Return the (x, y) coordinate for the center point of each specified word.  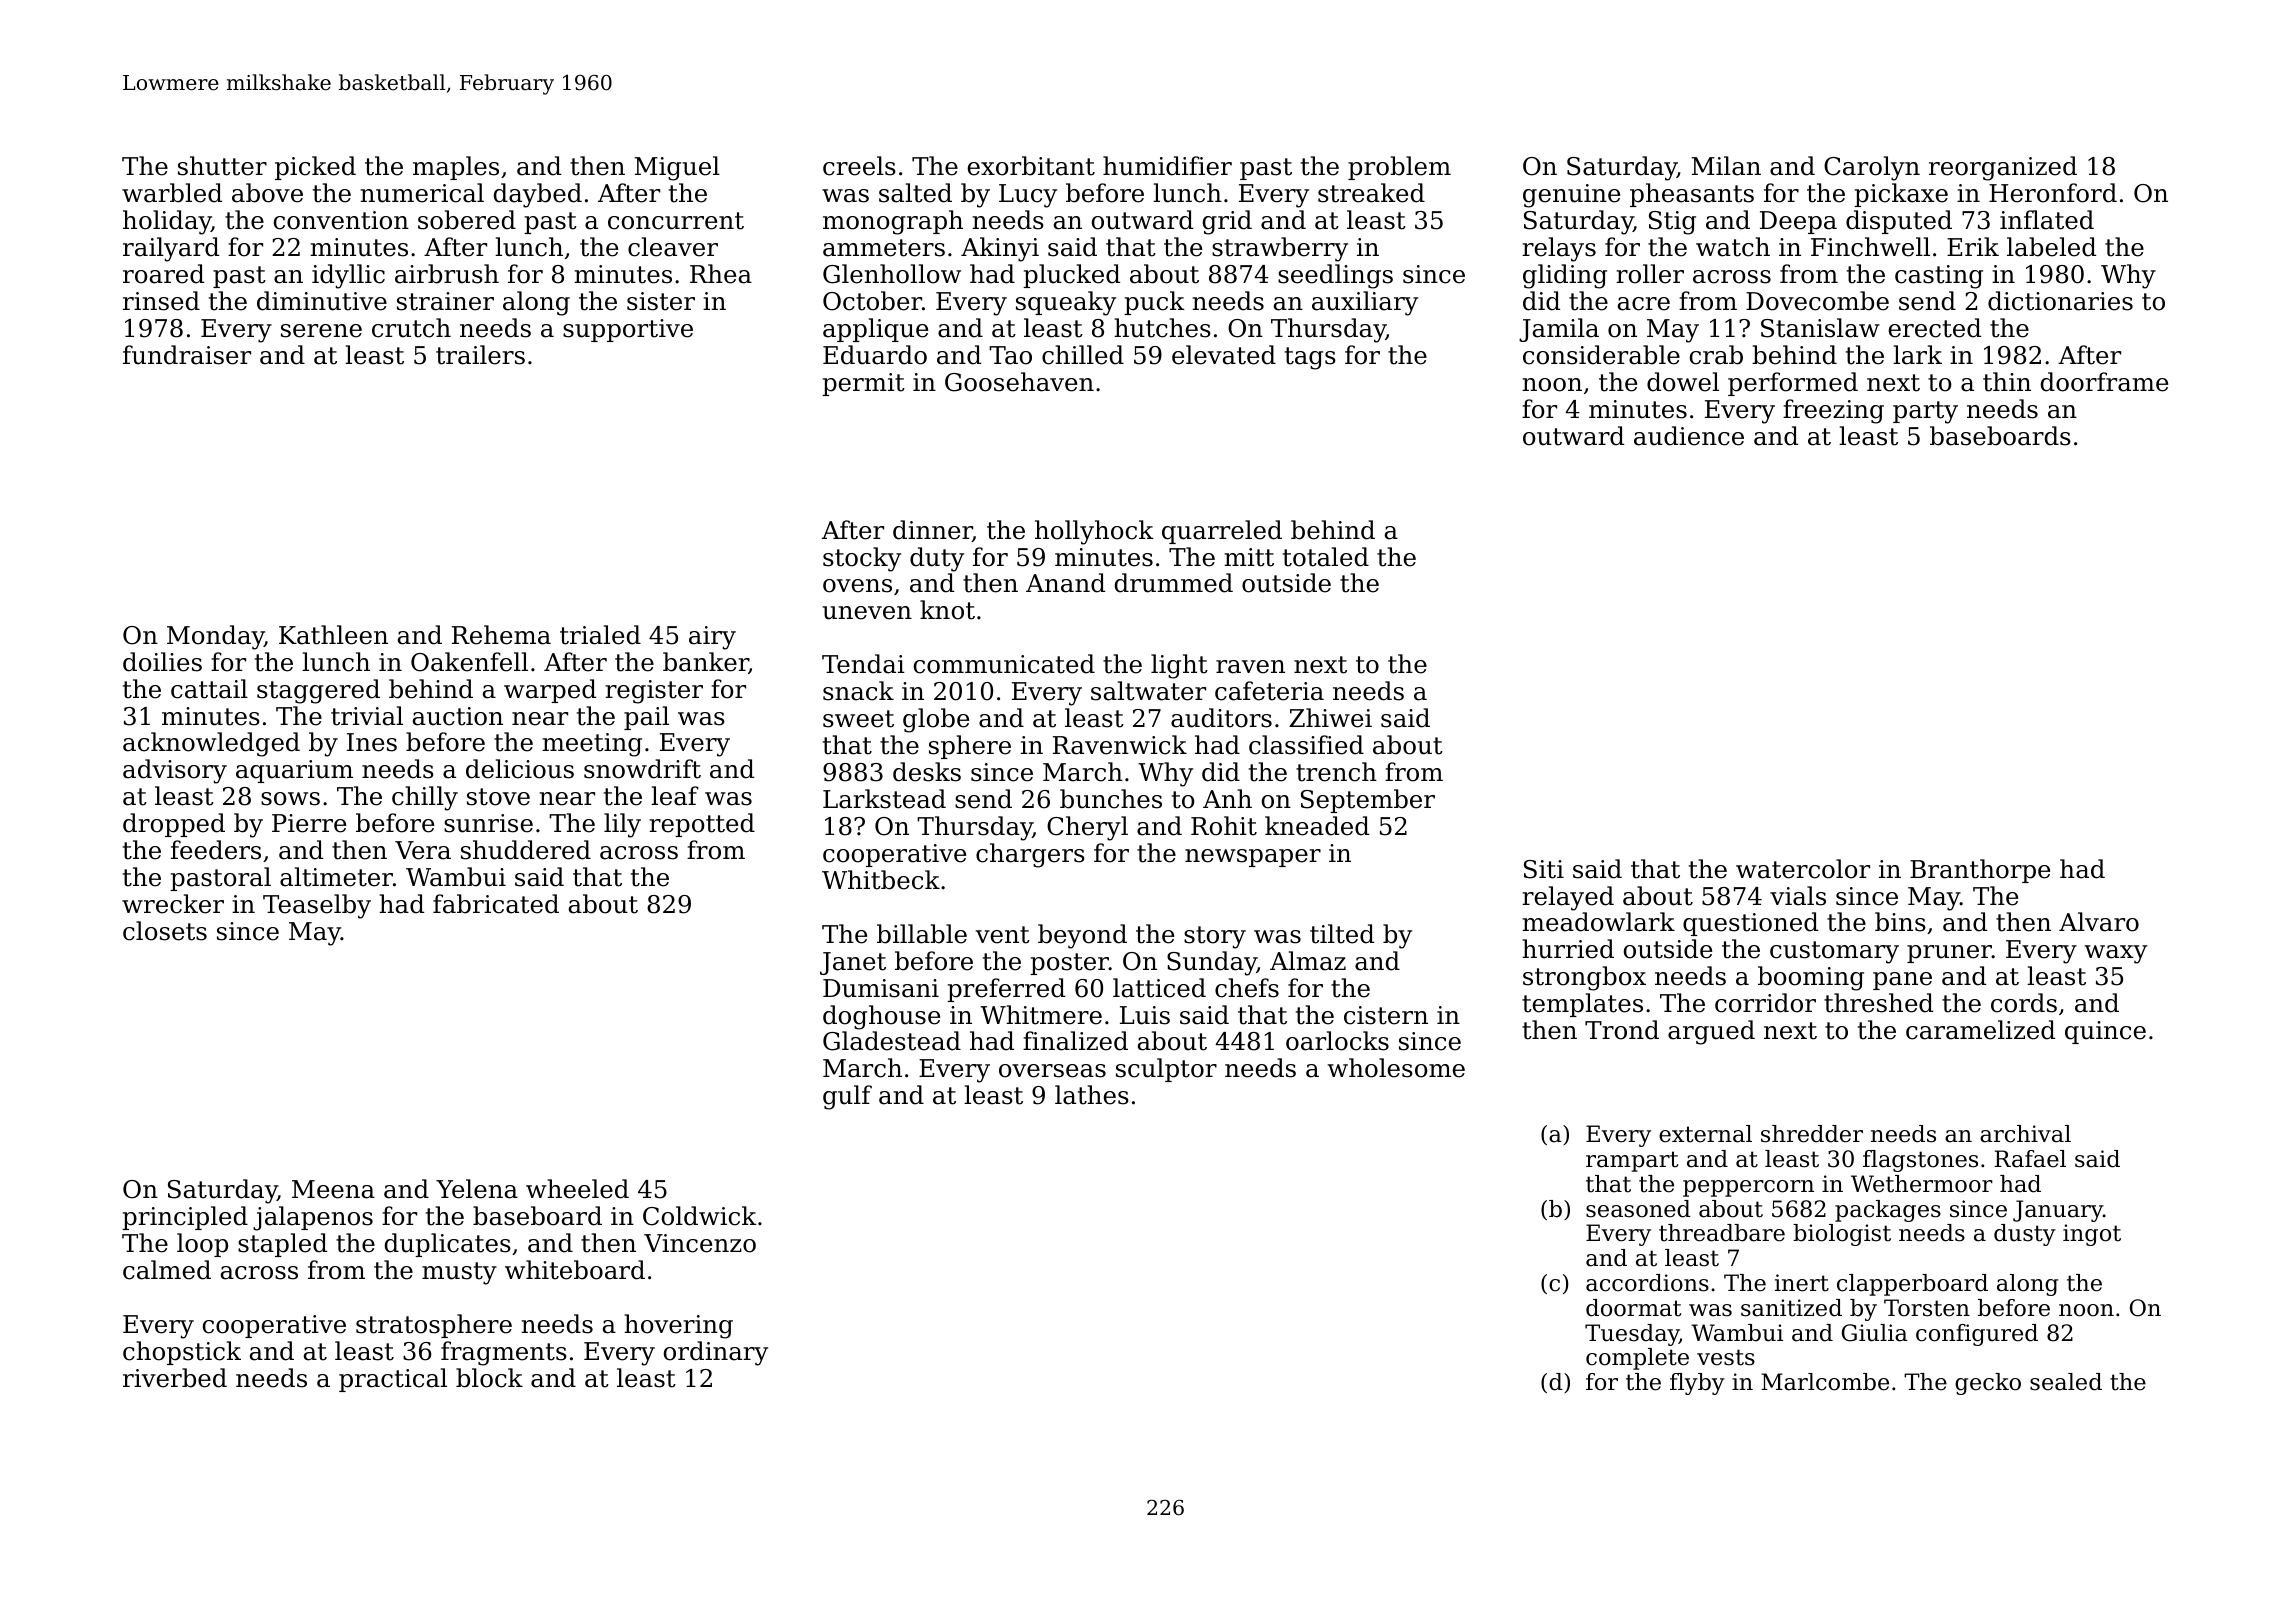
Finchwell (1870, 247)
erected (1935, 328)
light (1179, 666)
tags (1310, 358)
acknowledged (211, 744)
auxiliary (1365, 303)
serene (321, 331)
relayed (1568, 898)
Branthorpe (1980, 871)
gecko (1988, 1384)
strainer (445, 301)
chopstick (182, 1353)
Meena (333, 1189)
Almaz (1308, 961)
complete (1637, 1359)
